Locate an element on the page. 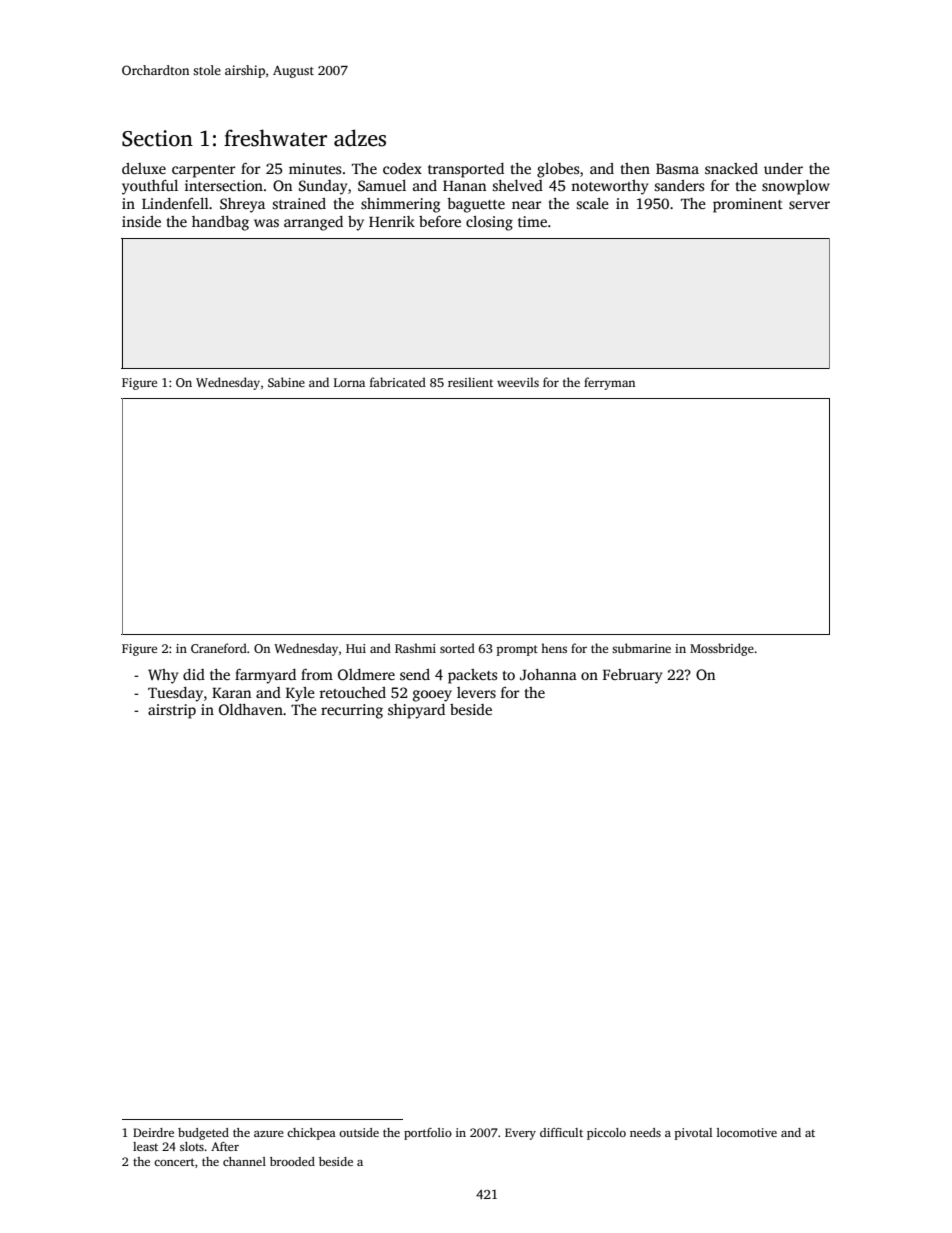  Johanna is located at coordinates (548, 674).
